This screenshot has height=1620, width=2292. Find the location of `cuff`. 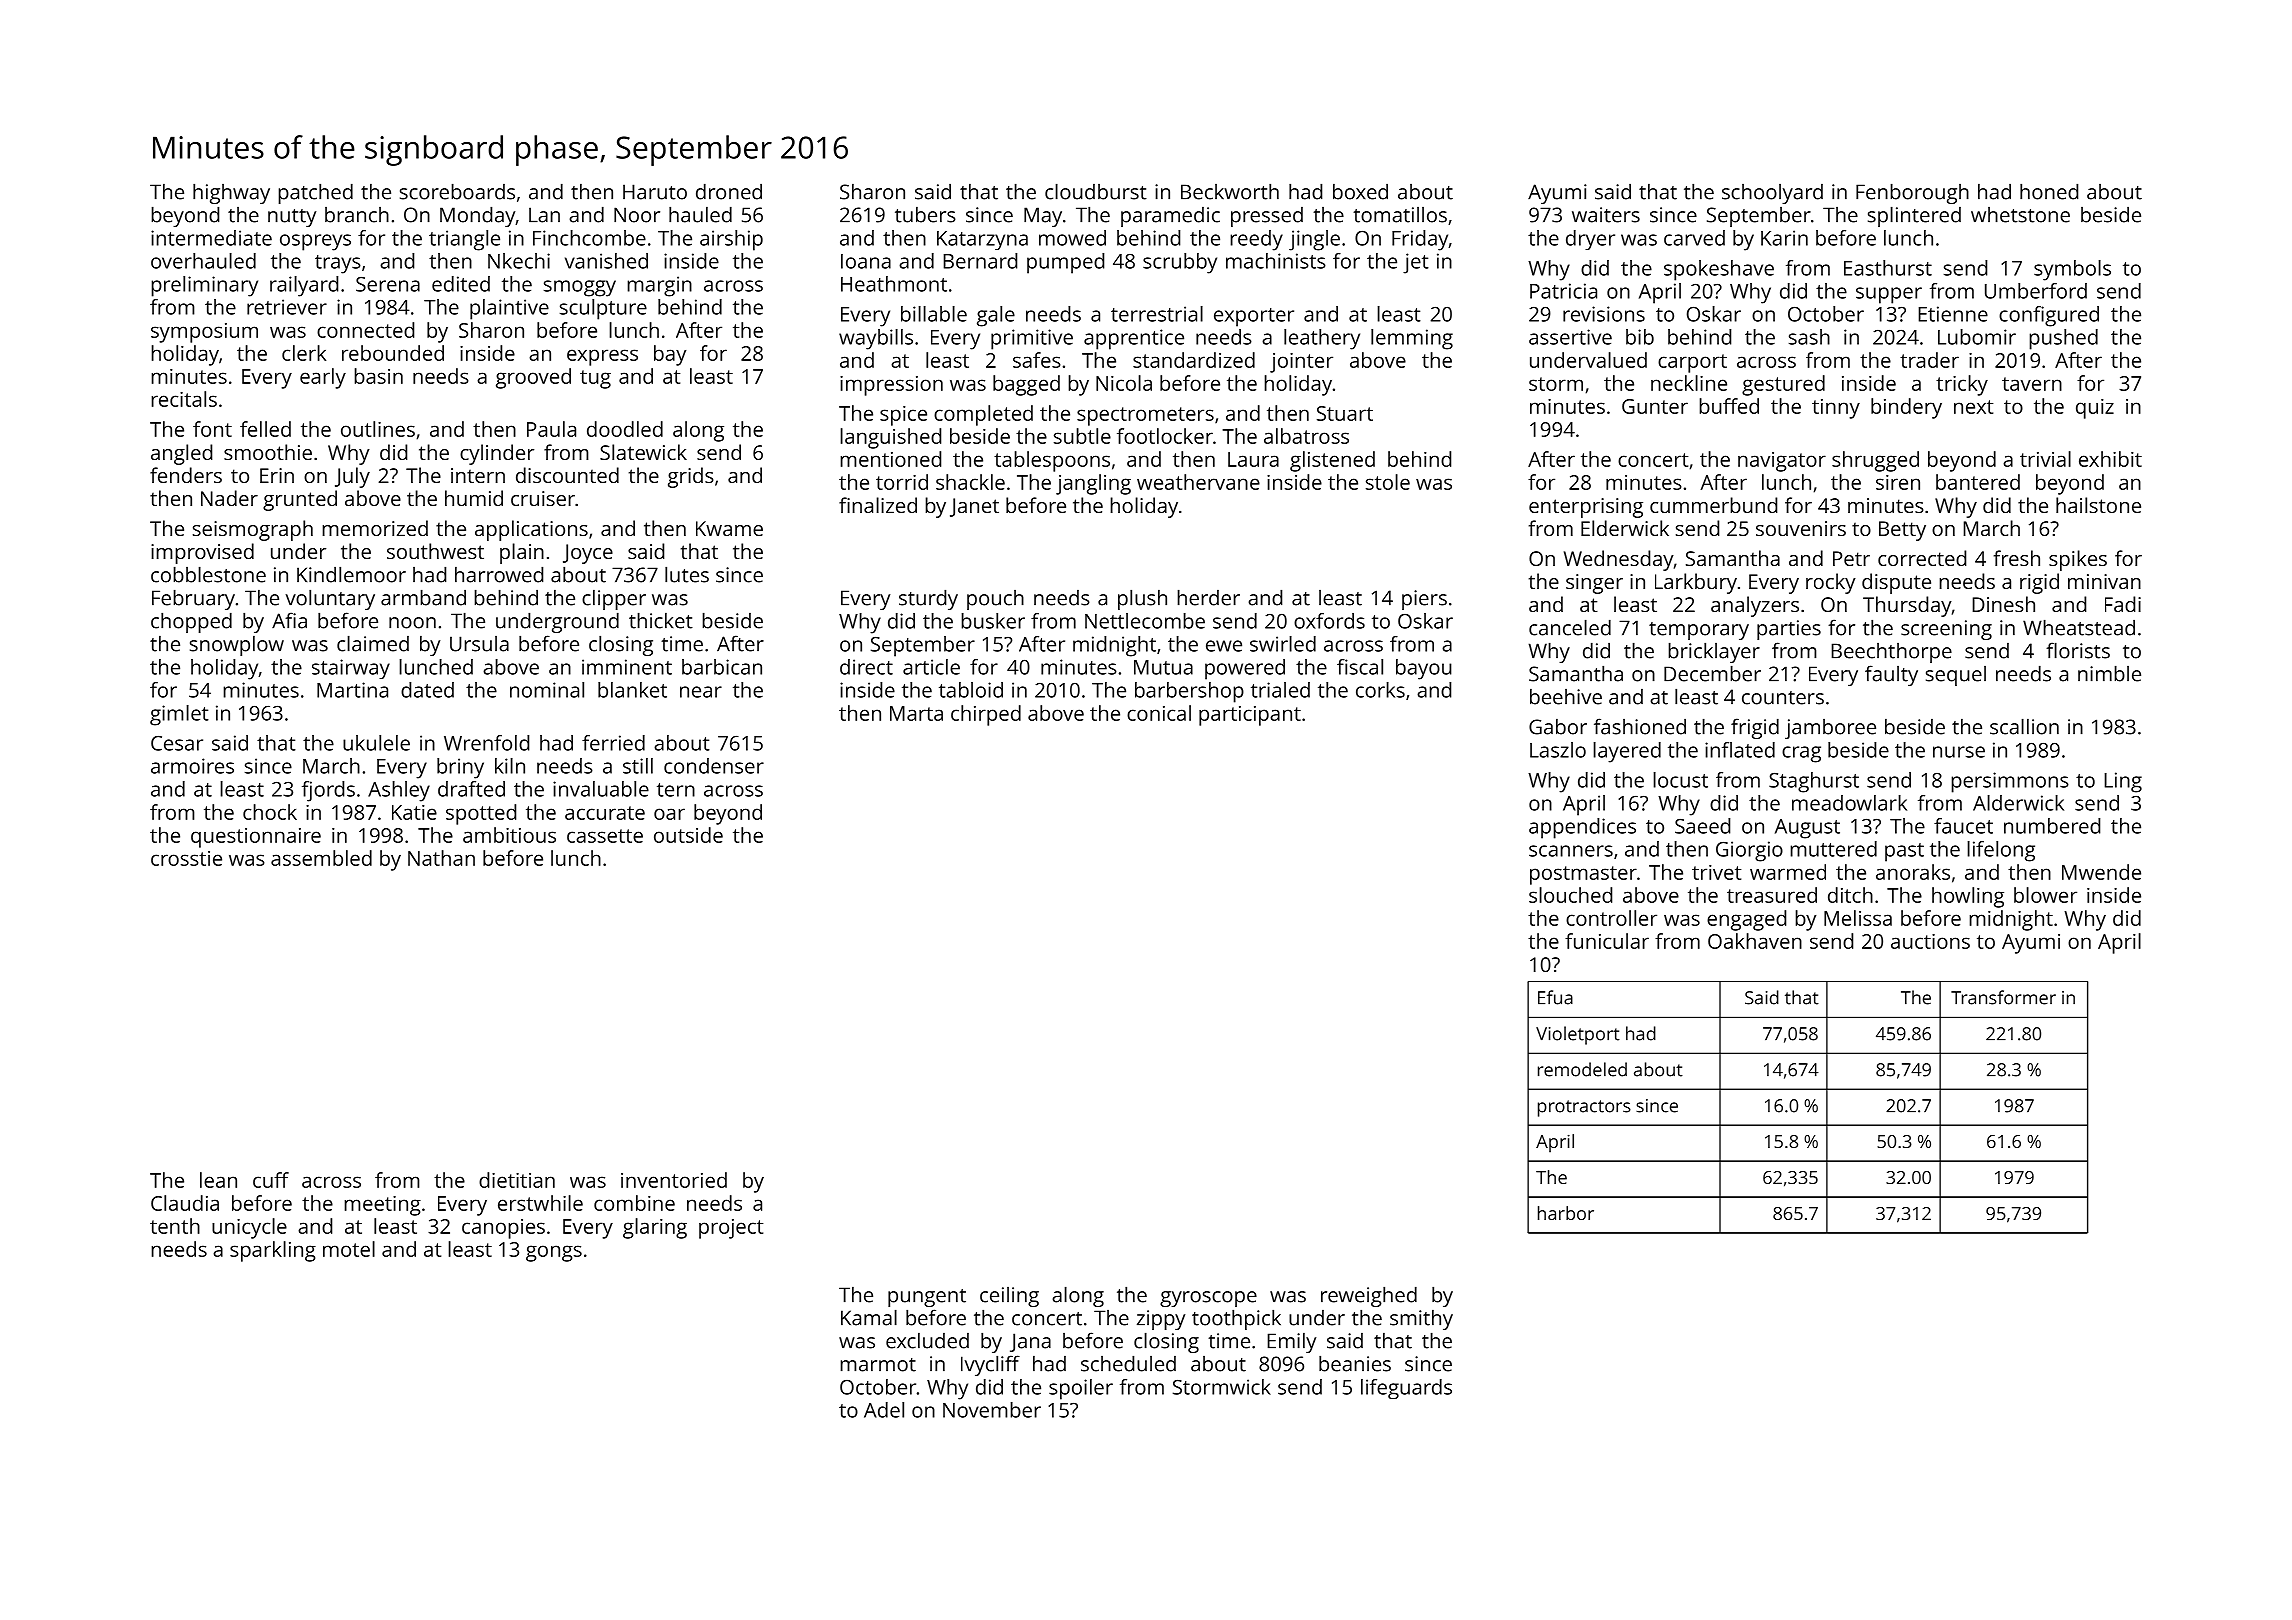

cuff is located at coordinates (271, 1180).
